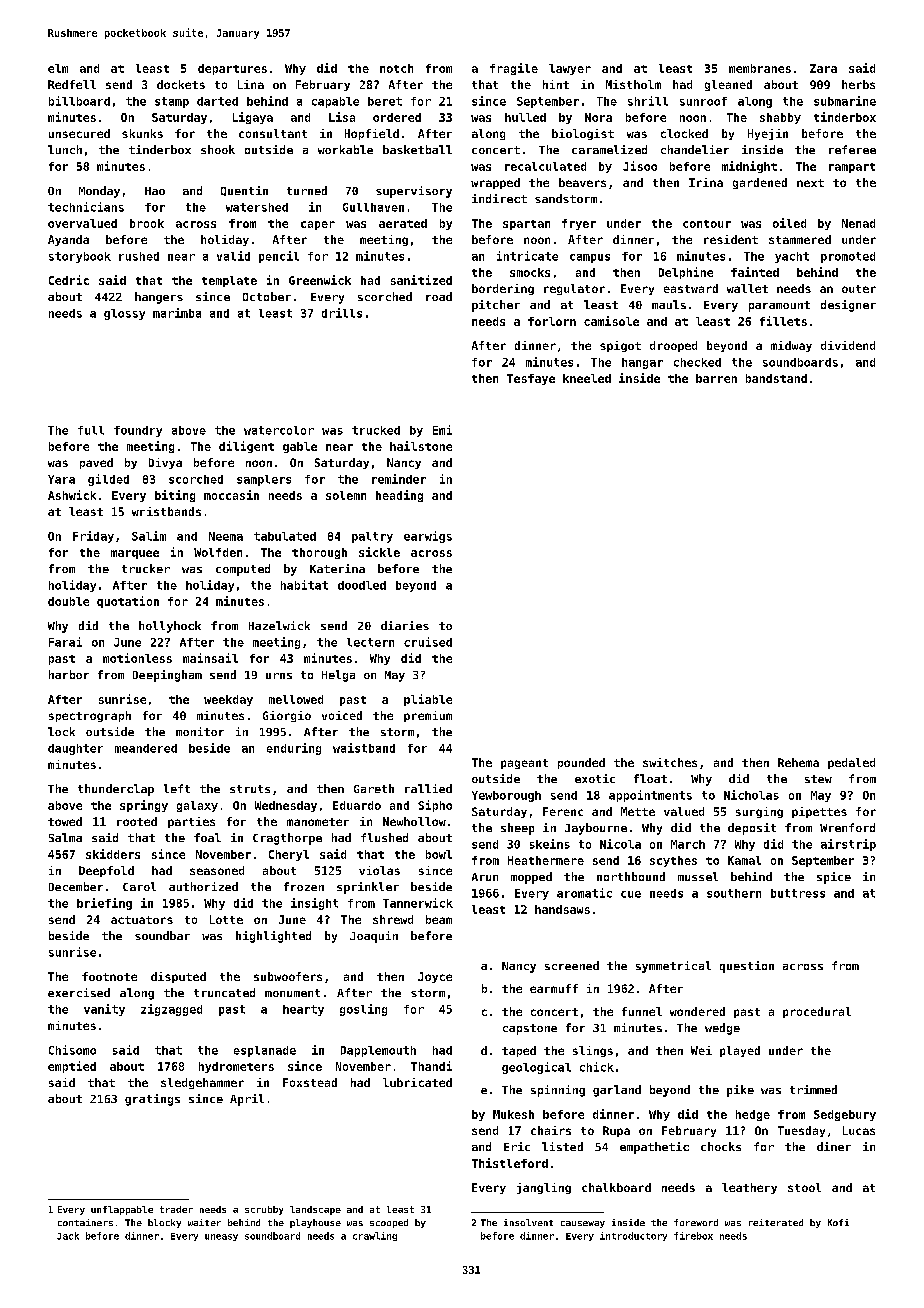 Image resolution: width=924 pixels, height=1308 pixels. Describe the element at coordinates (65, 821) in the document. I see `towed` at that location.
